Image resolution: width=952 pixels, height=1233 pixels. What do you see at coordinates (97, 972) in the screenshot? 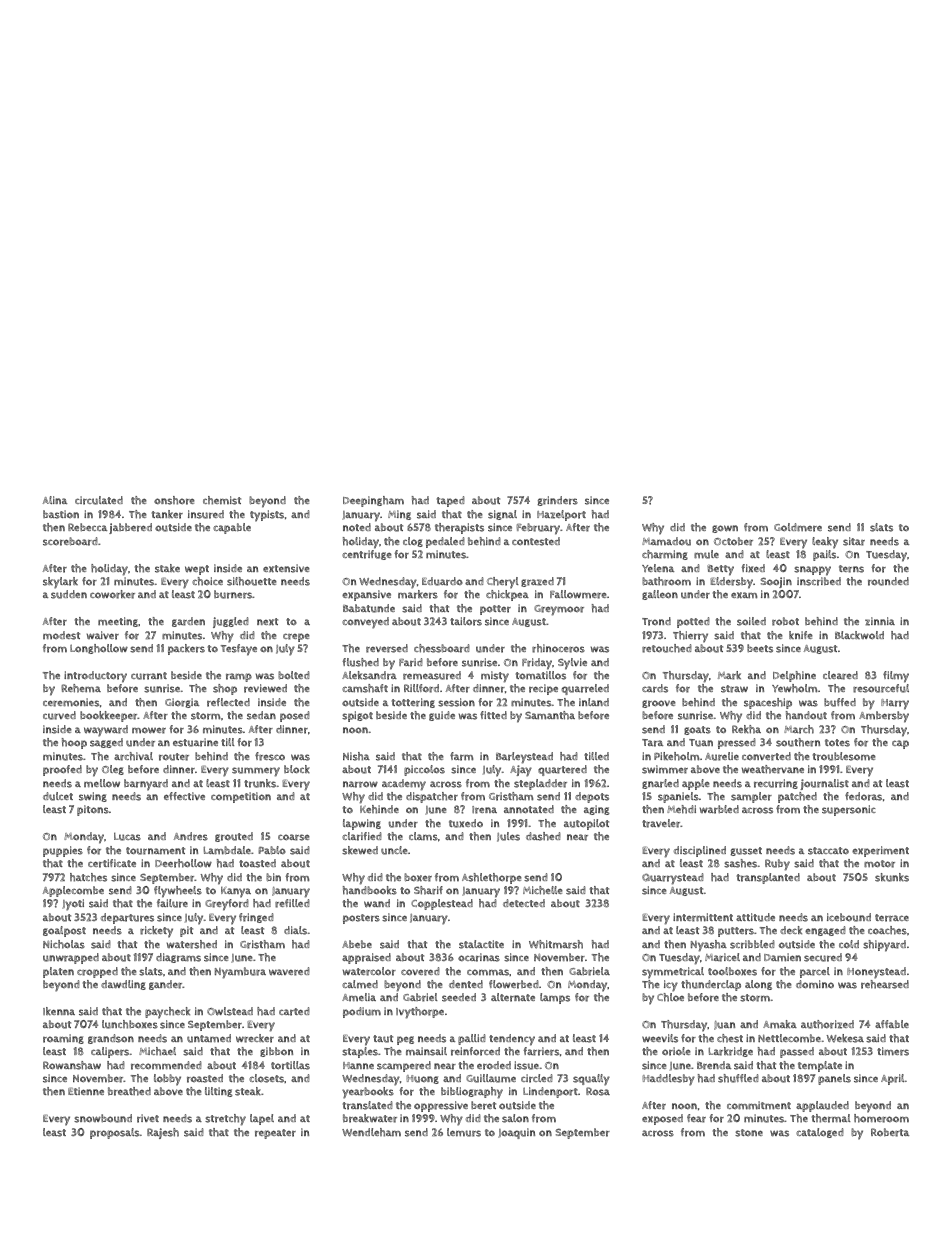
I see `cropped` at bounding box center [97, 972].
